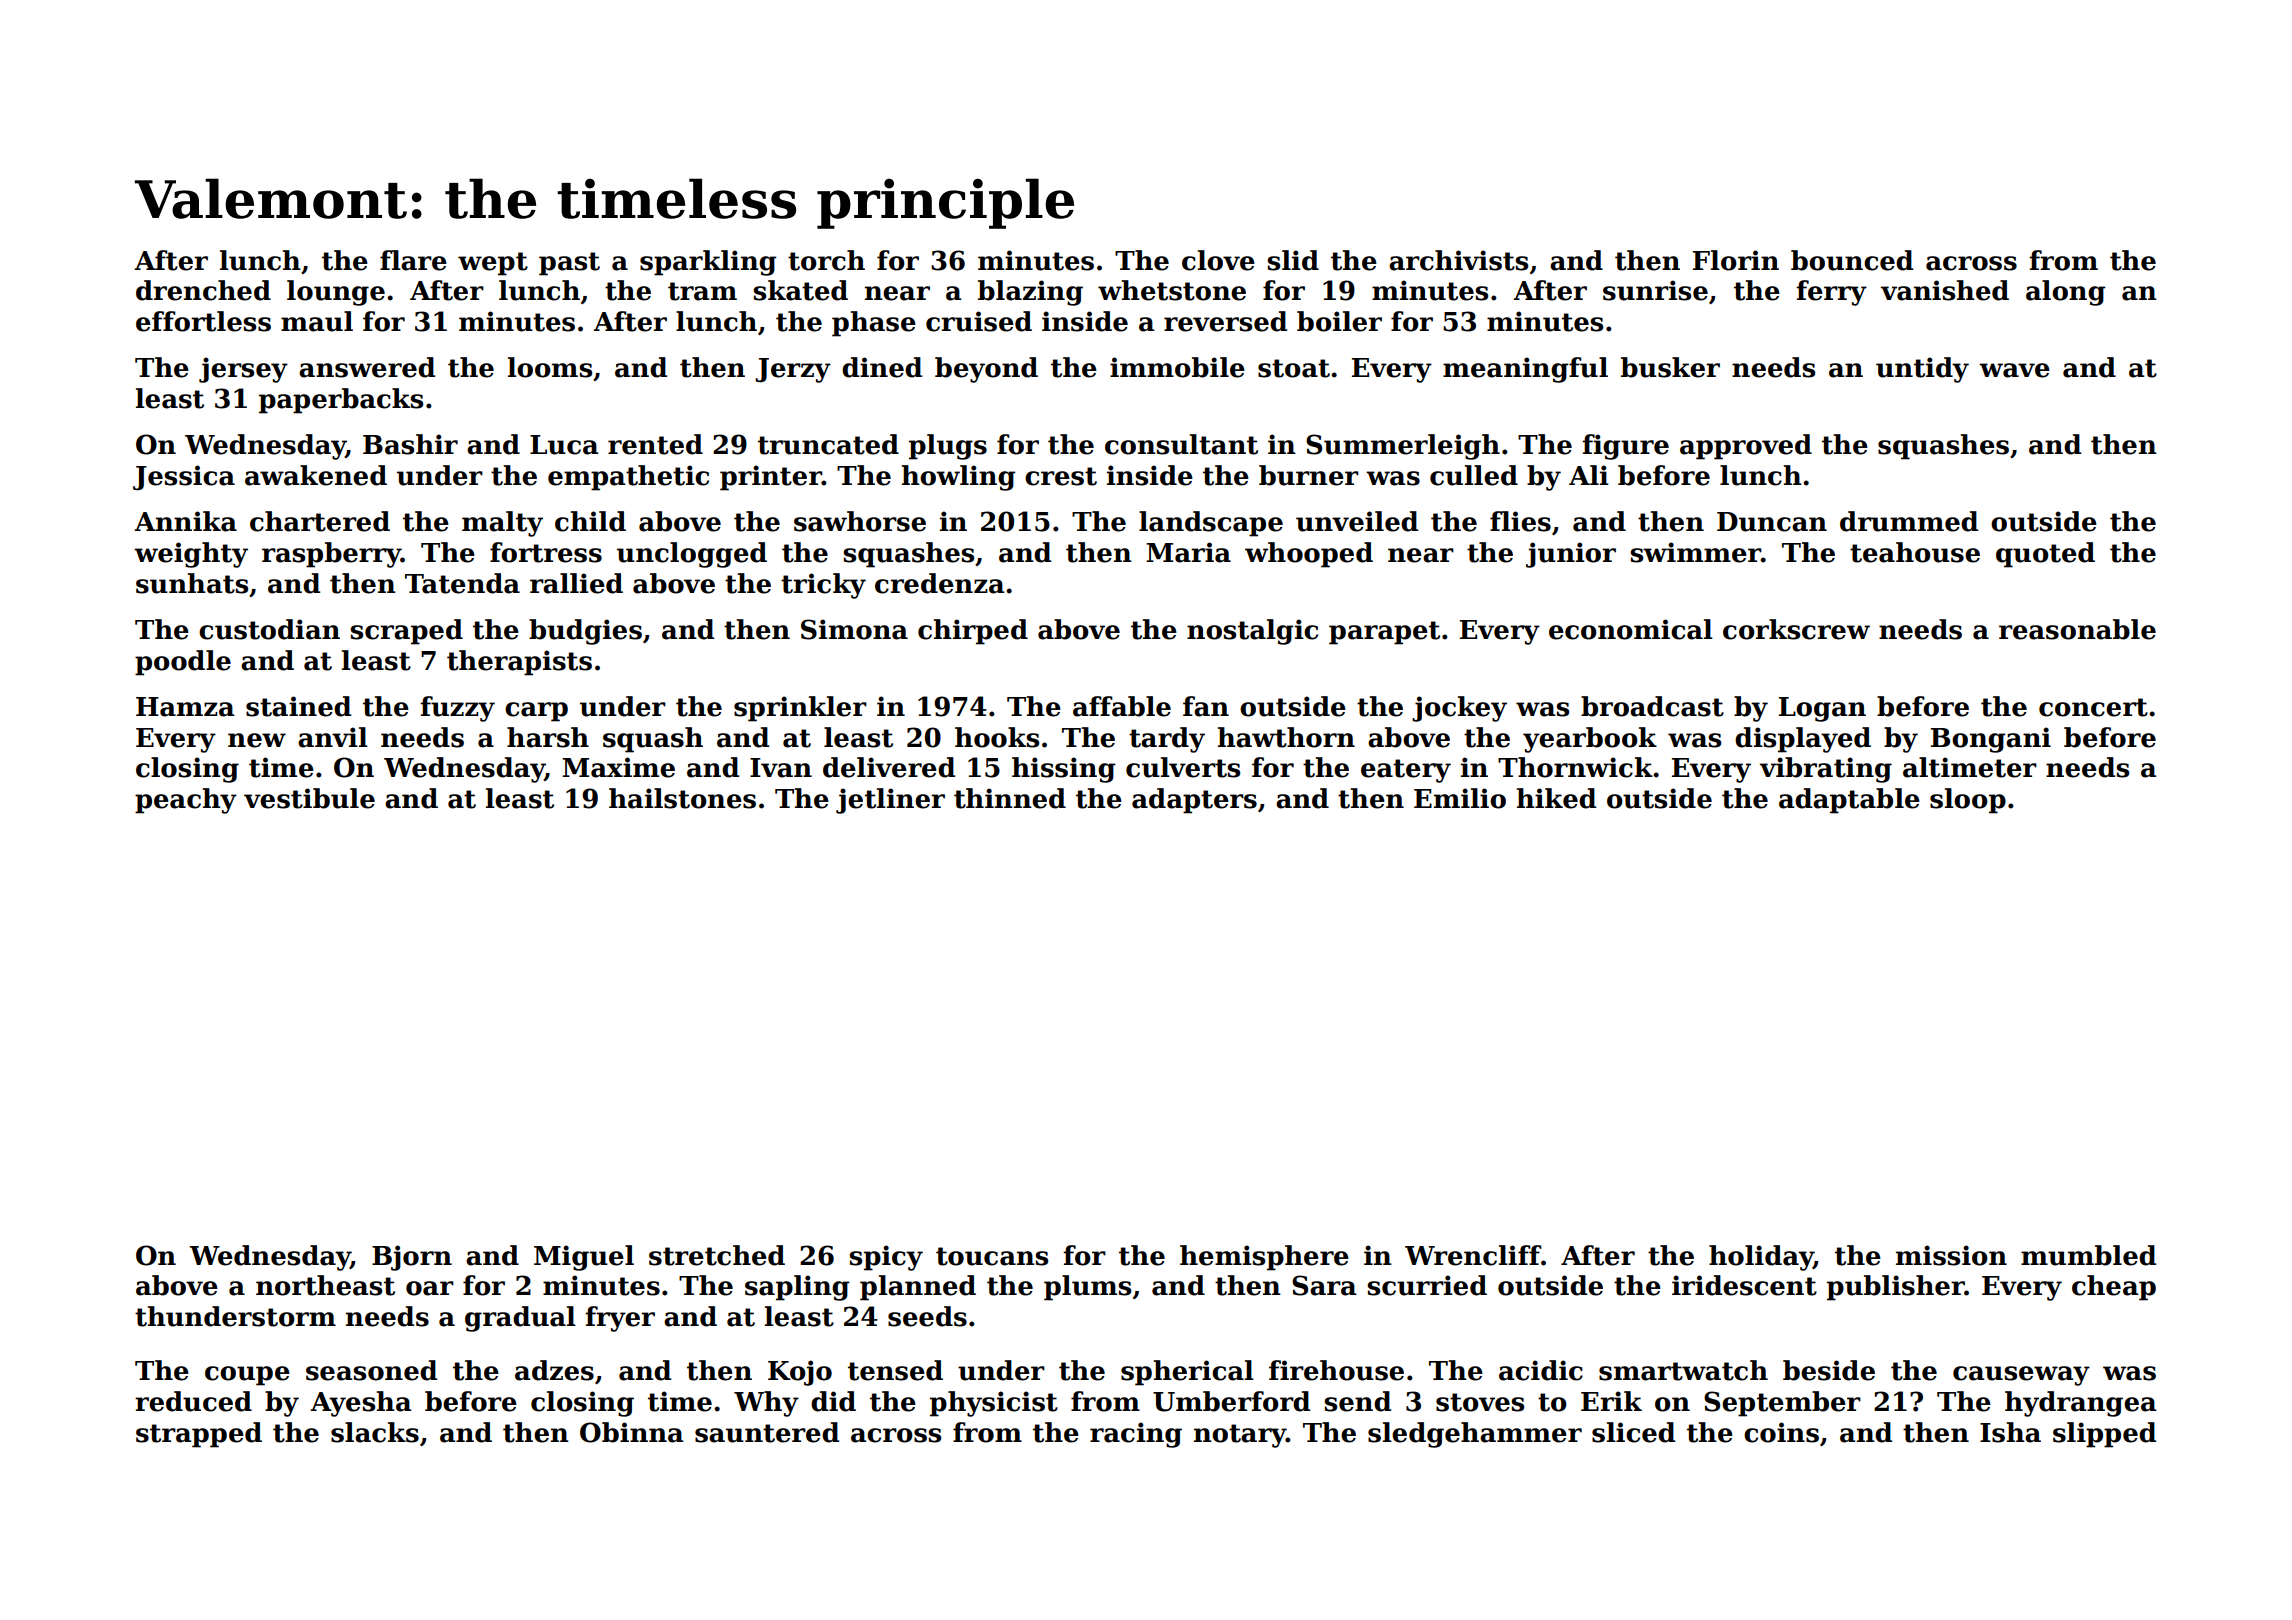 The height and width of the screenshot is (1620, 2292). I want to click on hooks, so click(997, 737).
